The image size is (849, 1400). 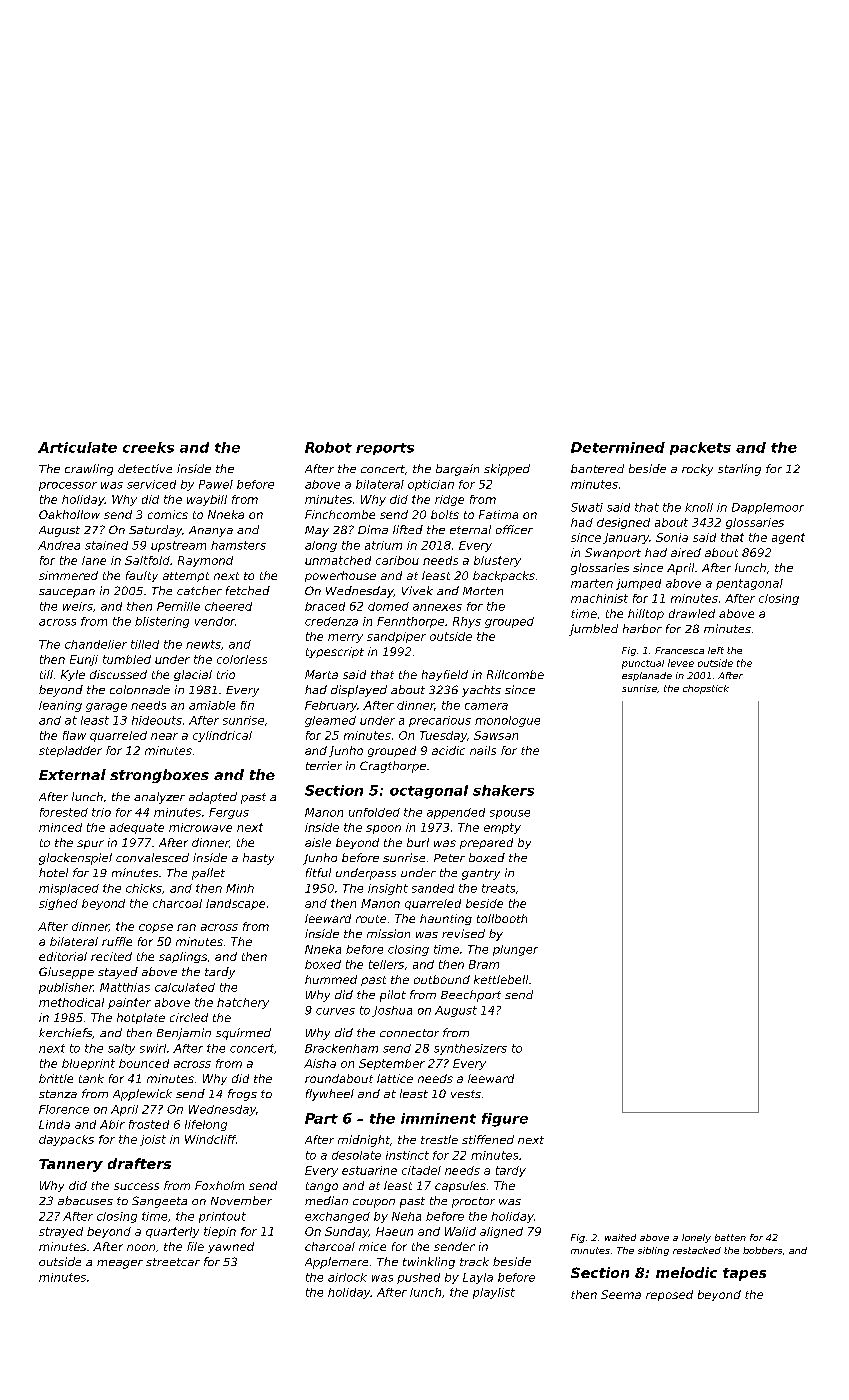 I want to click on playlist, so click(x=494, y=1293).
